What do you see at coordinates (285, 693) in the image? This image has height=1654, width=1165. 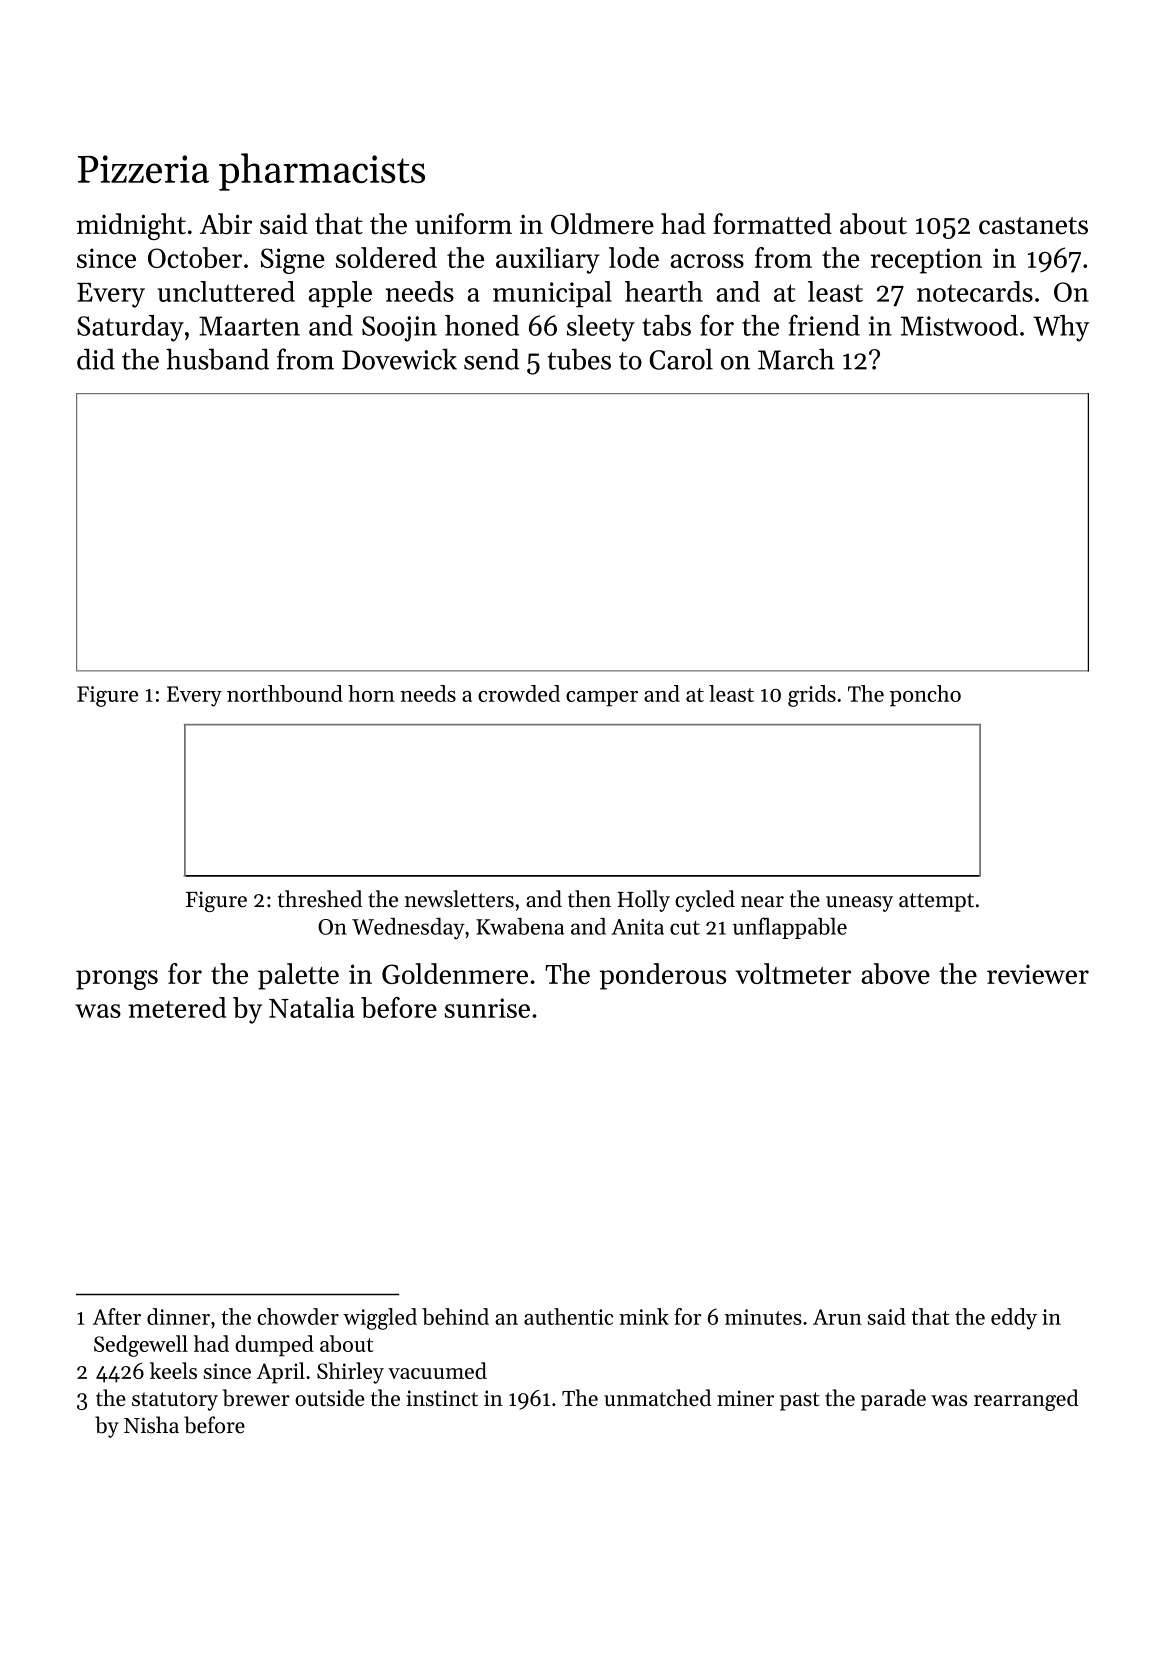 I see `northbound` at bounding box center [285, 693].
